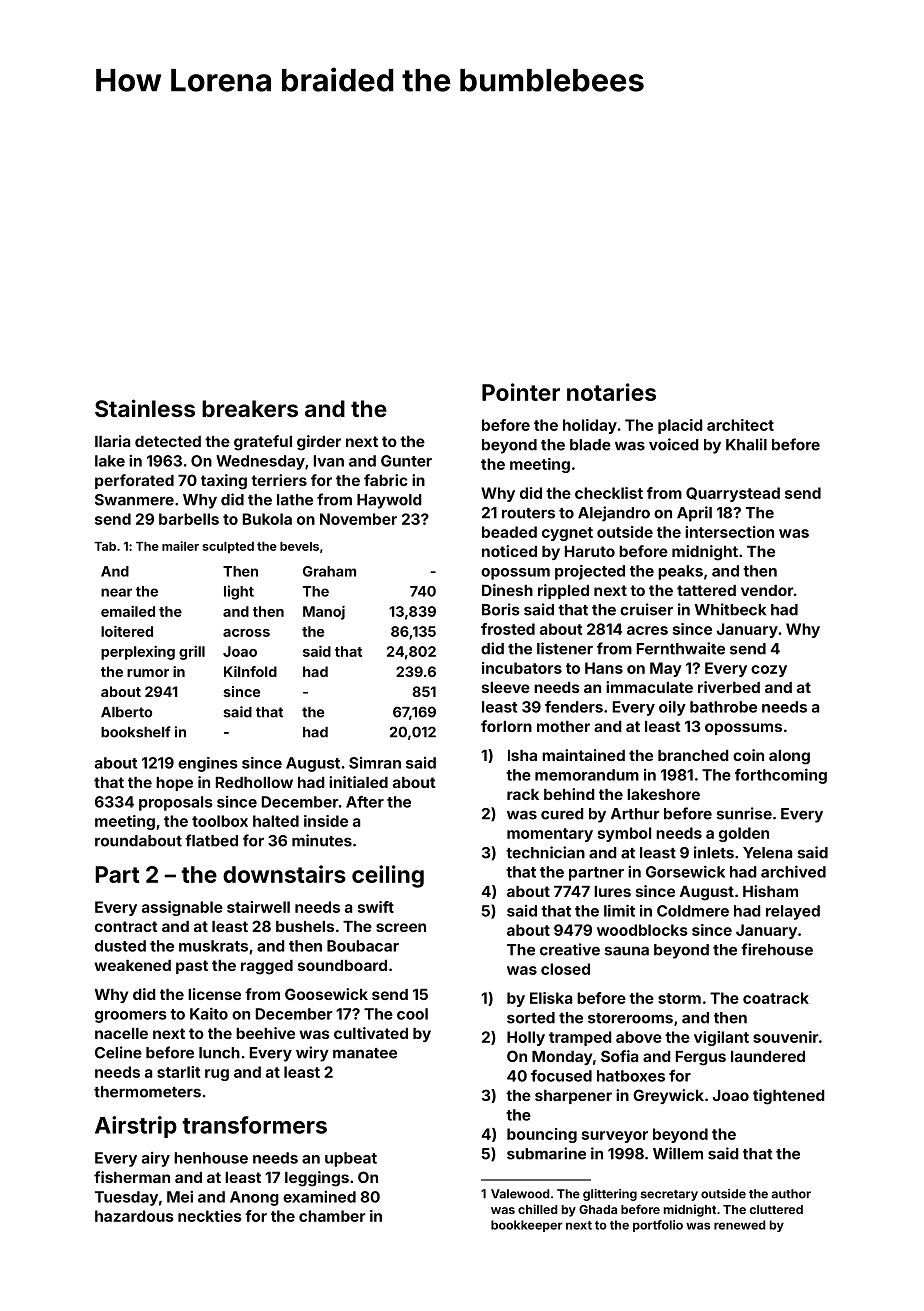 This screenshot has width=924, height=1311. I want to click on Hans, so click(604, 668).
